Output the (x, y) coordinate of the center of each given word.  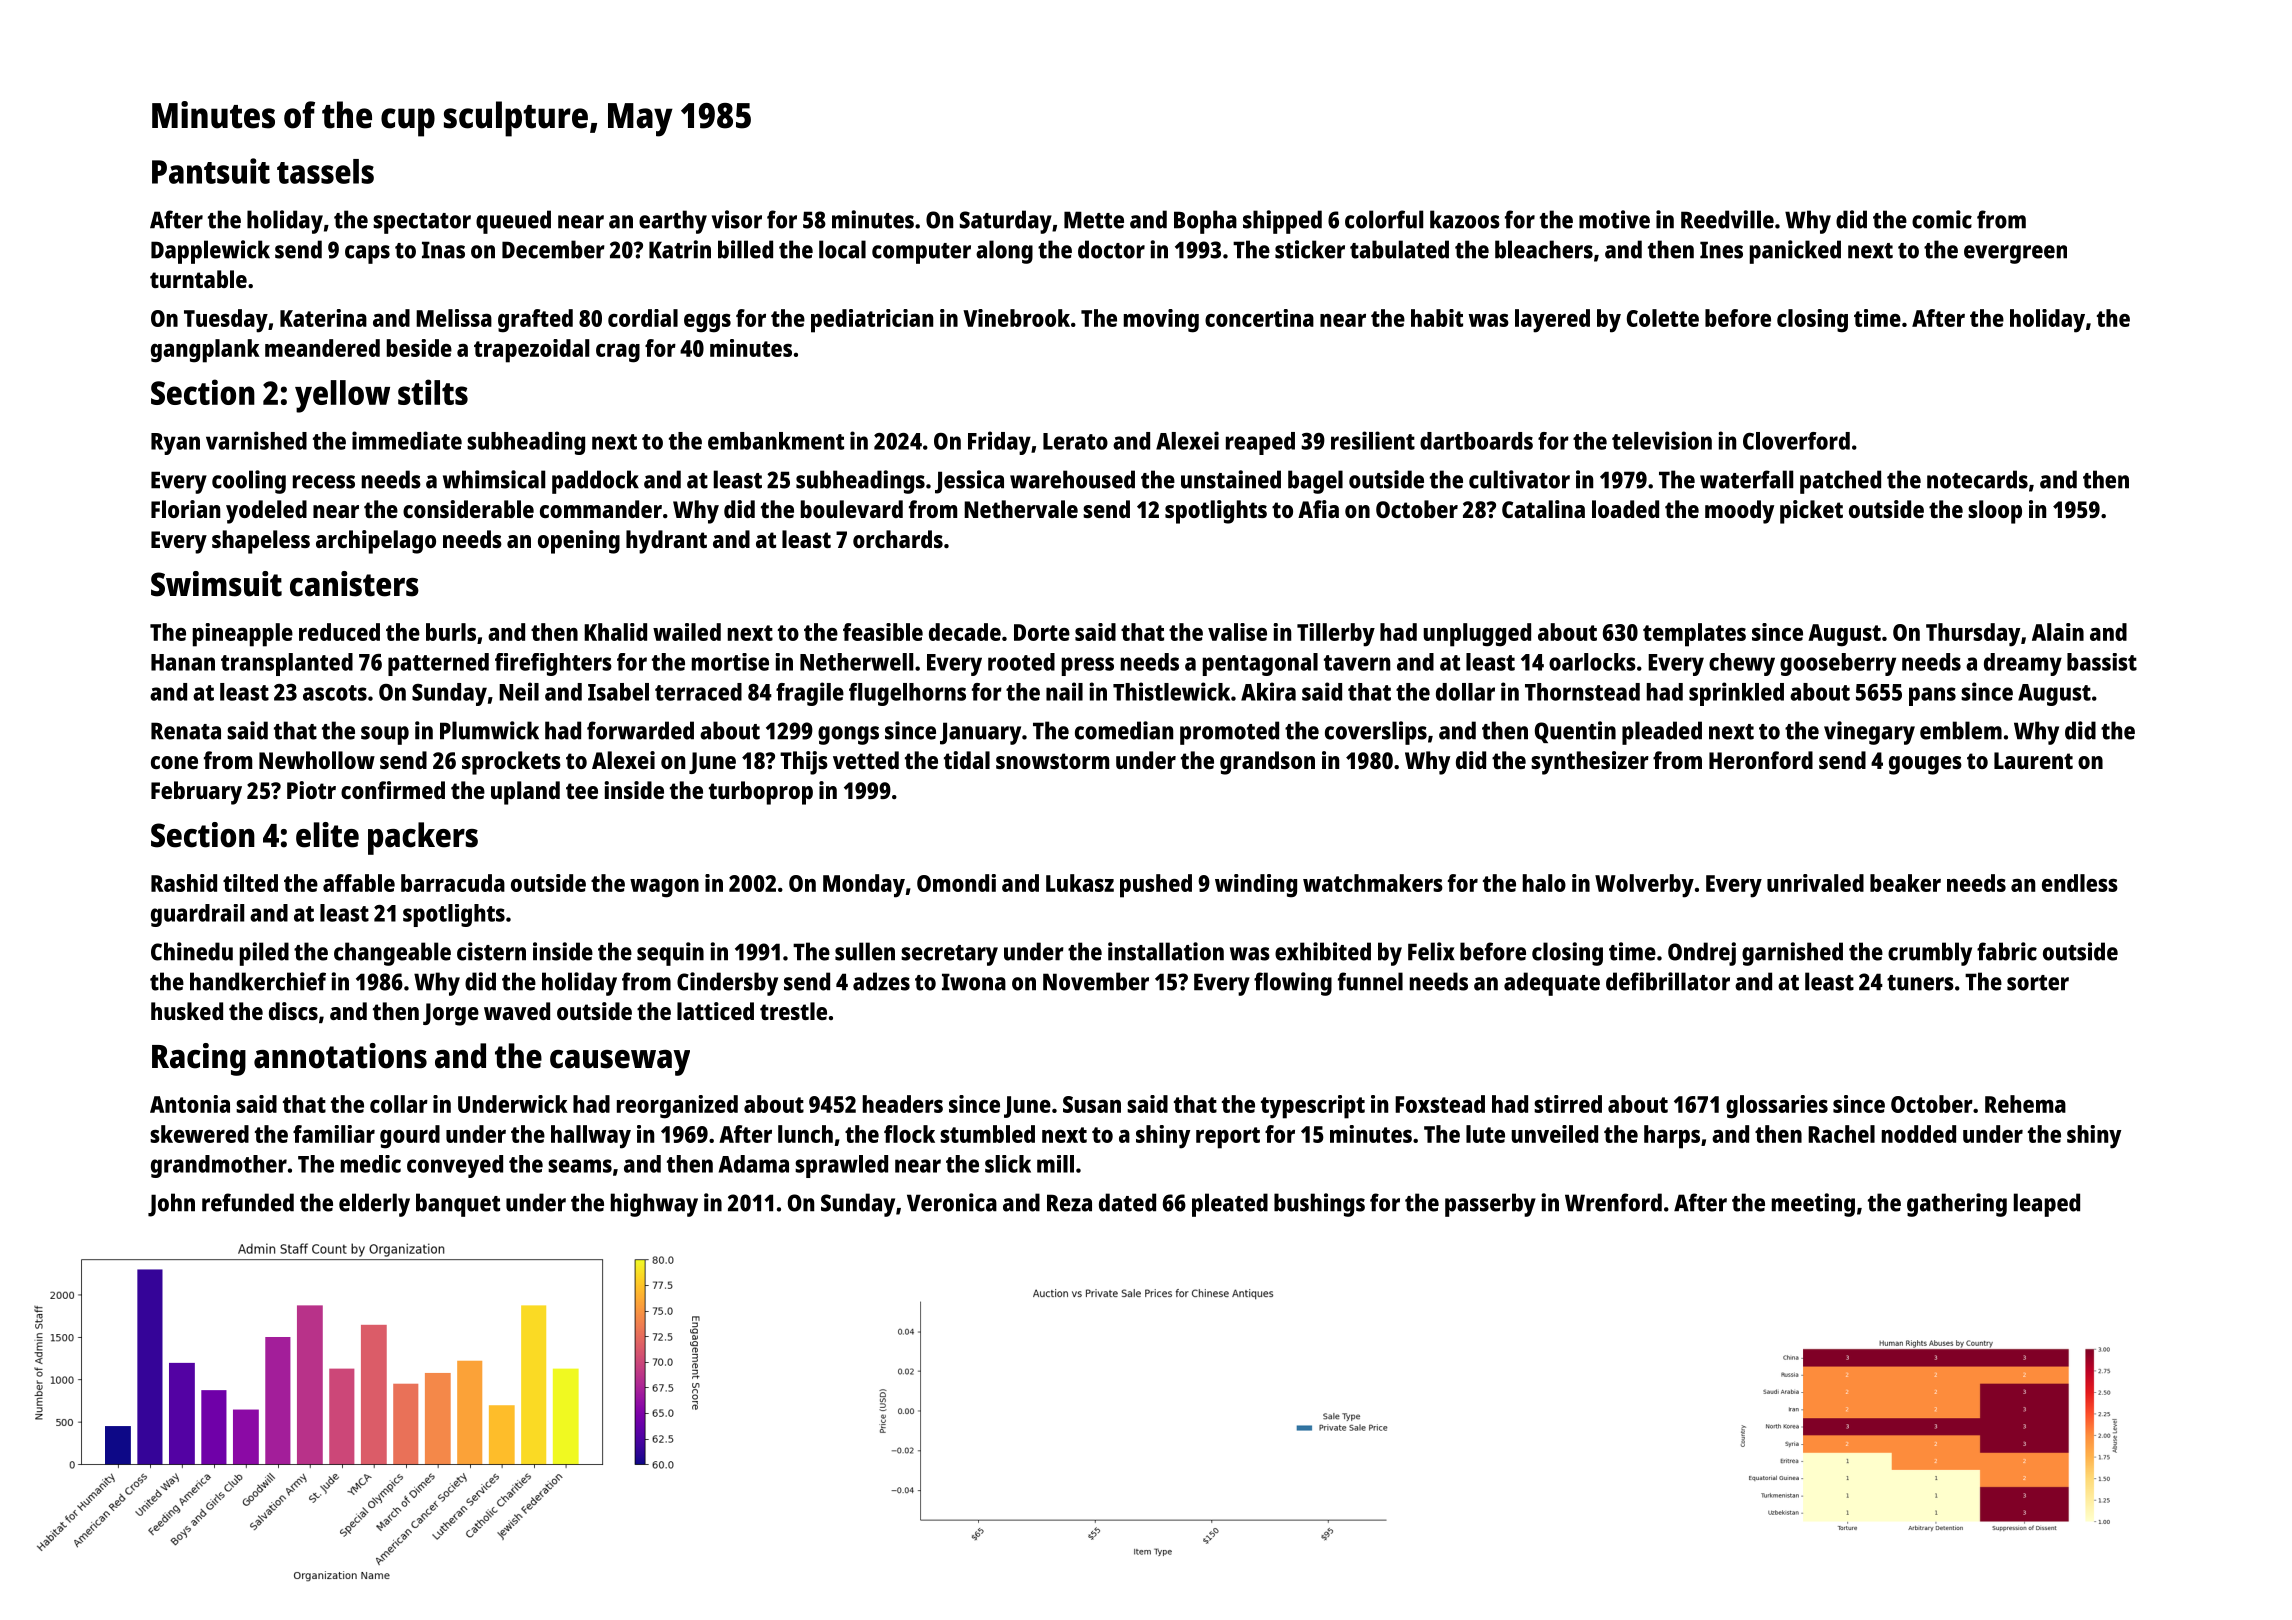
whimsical (494, 479)
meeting (1813, 1205)
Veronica (952, 1202)
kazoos (1465, 219)
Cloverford (1796, 441)
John (171, 1205)
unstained (1231, 479)
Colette (1663, 318)
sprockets (511, 763)
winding (1256, 886)
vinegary (1869, 733)
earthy (673, 222)
